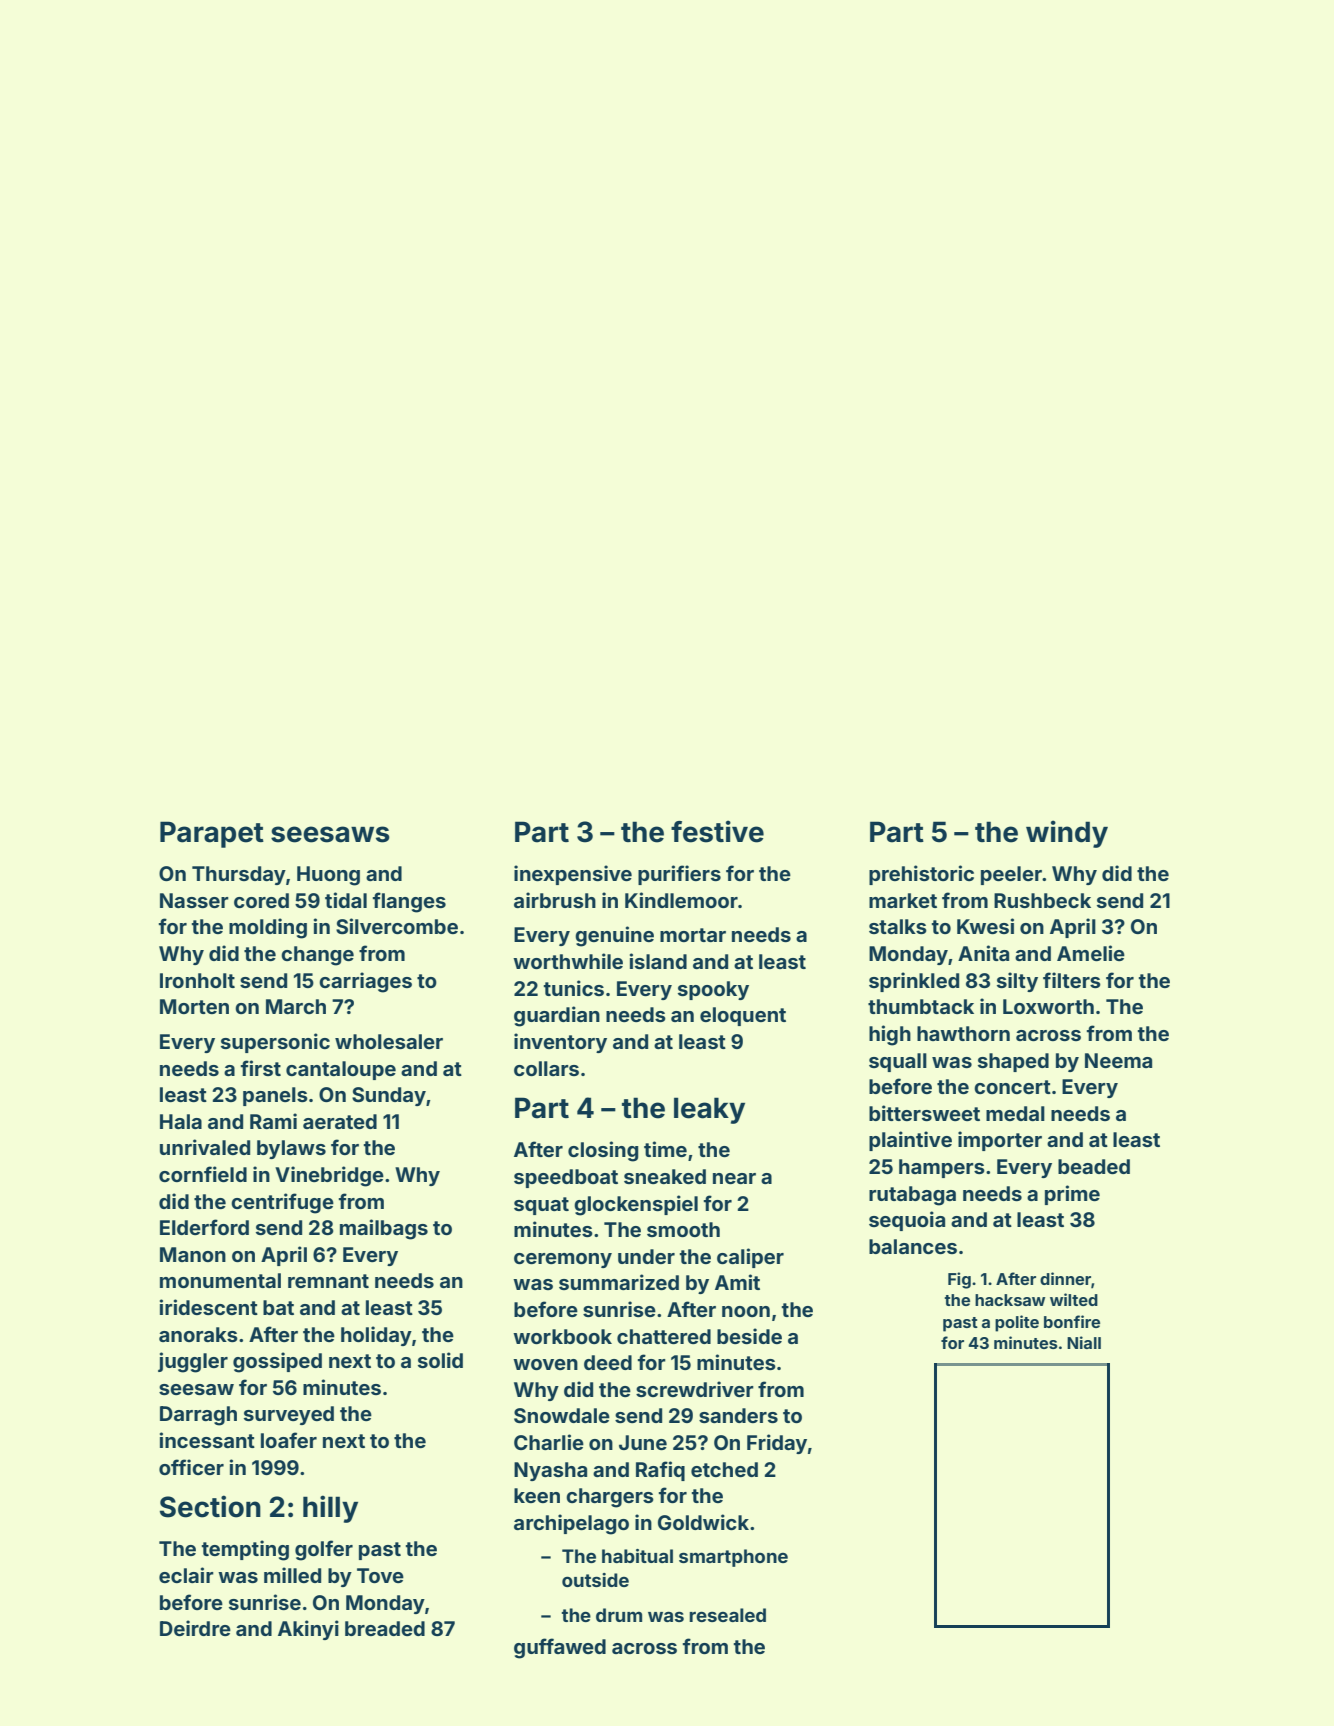  Describe the element at coordinates (636, 1205) in the screenshot. I see `glockenspiel` at that location.
